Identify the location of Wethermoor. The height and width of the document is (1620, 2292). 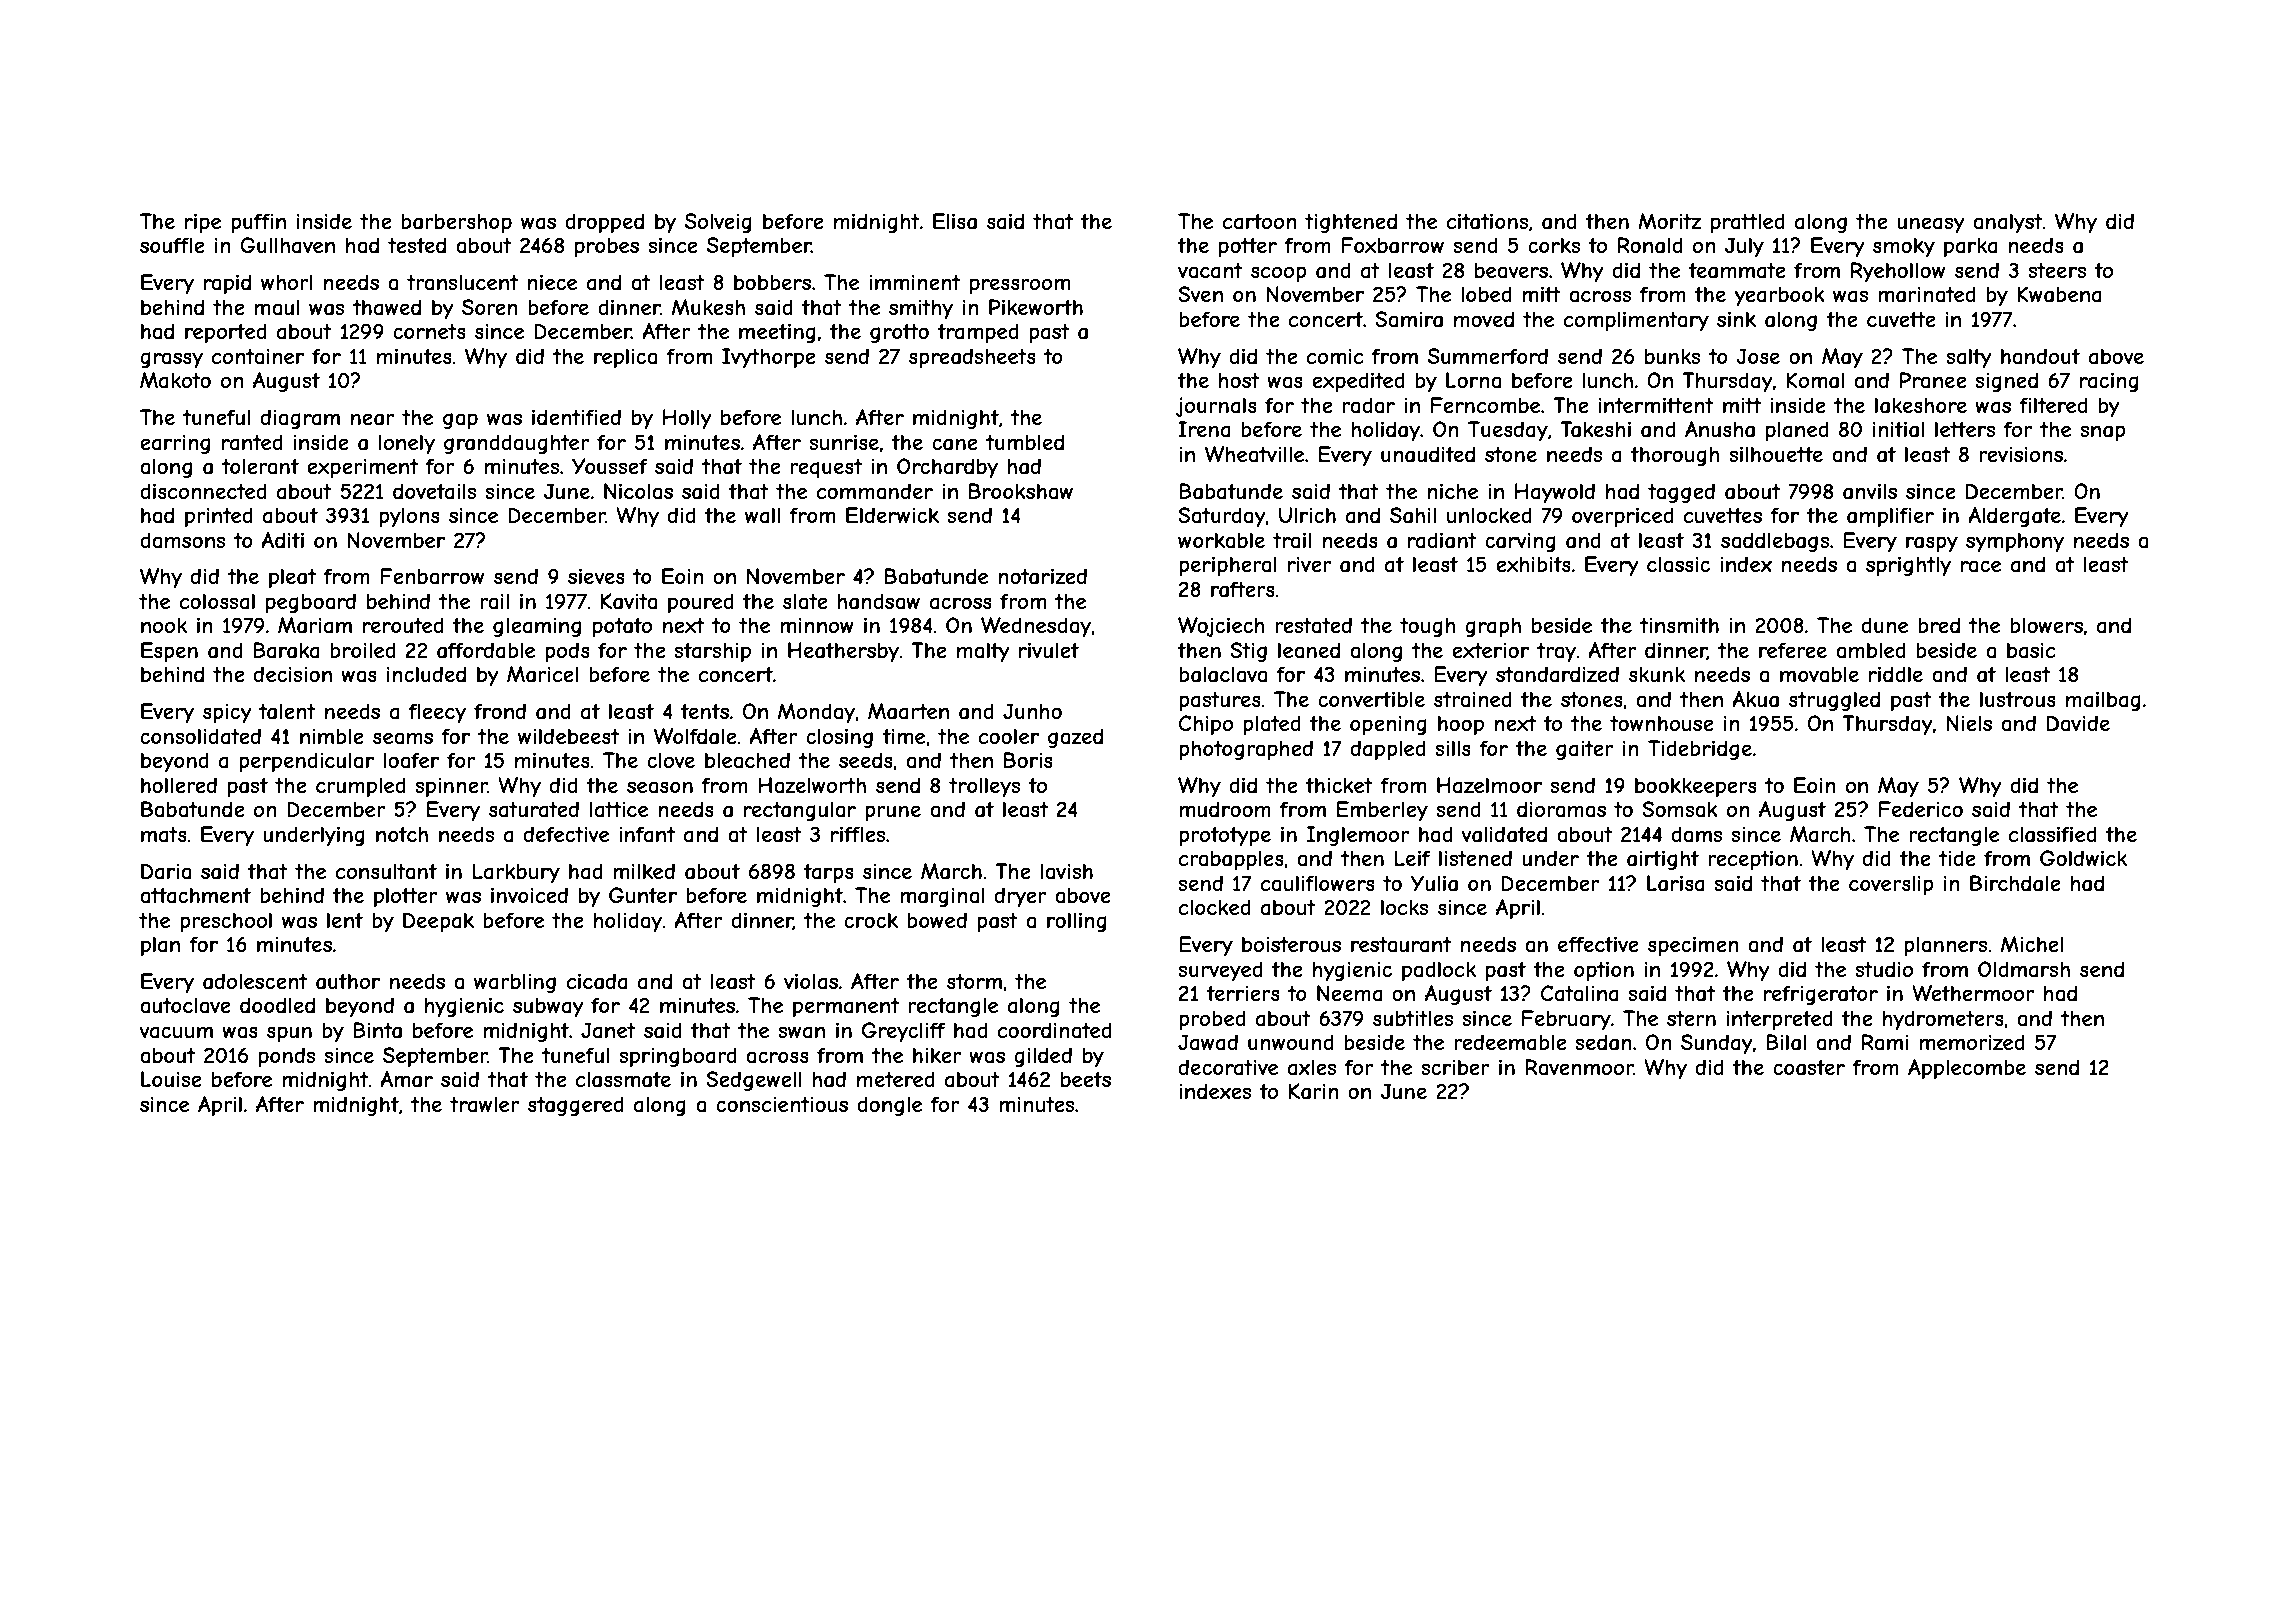
(1973, 993).
